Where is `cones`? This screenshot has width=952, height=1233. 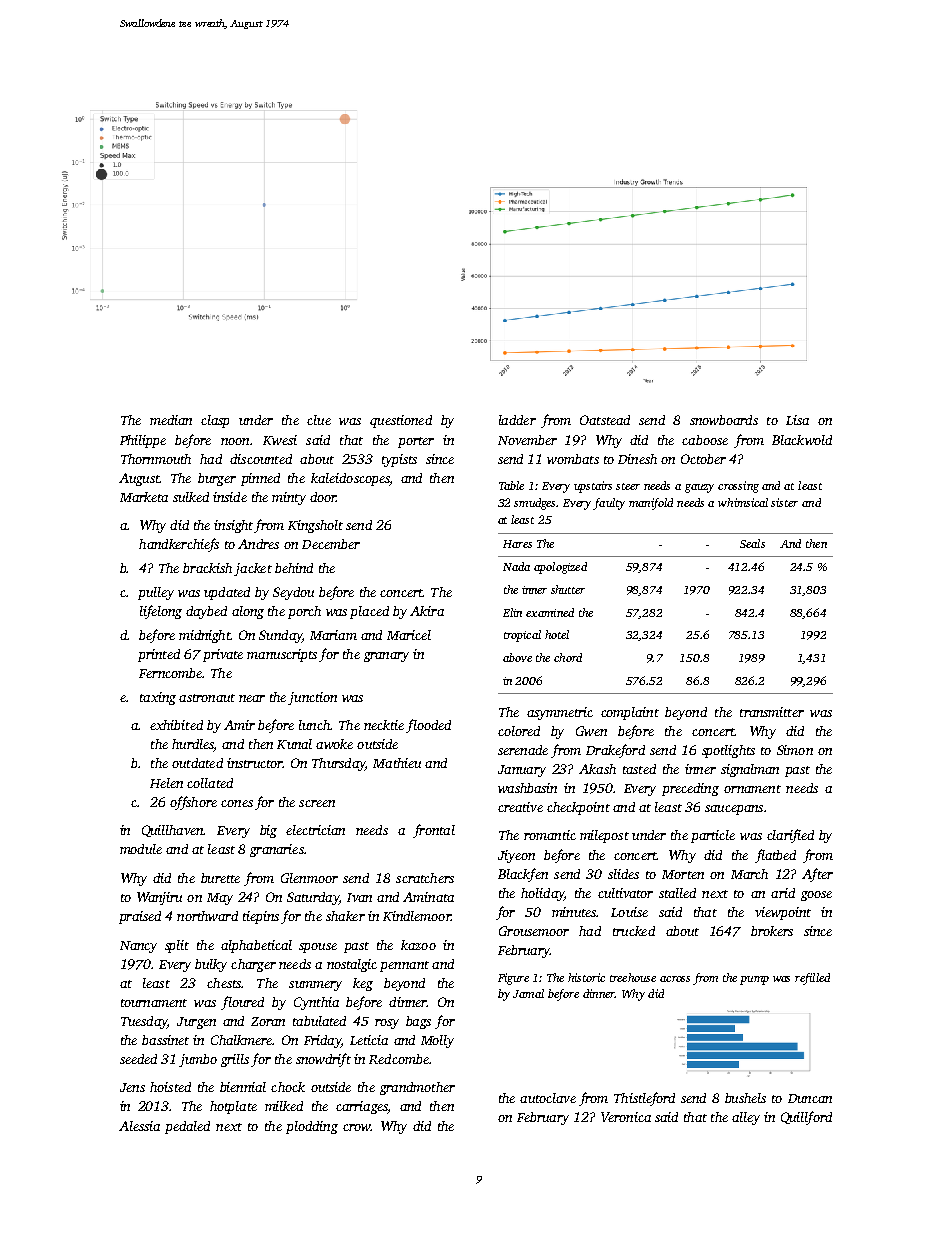 cones is located at coordinates (237, 803).
